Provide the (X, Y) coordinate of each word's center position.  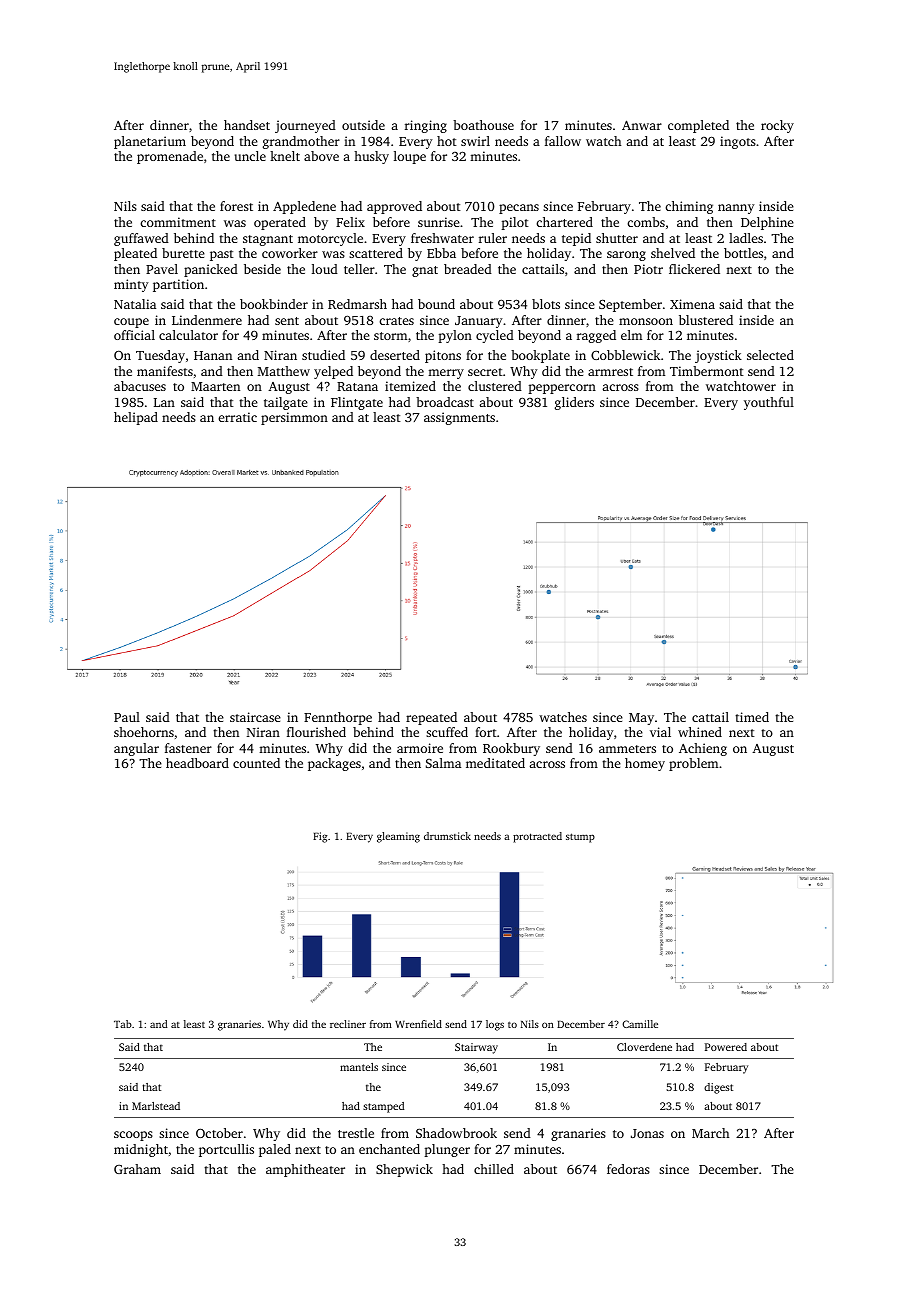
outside (363, 125)
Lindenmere (207, 320)
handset (247, 125)
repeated (431, 718)
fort (486, 732)
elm (631, 335)
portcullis (226, 1150)
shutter (617, 238)
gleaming (398, 837)
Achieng (703, 749)
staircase (255, 717)
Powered (726, 1047)
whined (700, 732)
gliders (574, 403)
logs (495, 1025)
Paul (127, 717)
